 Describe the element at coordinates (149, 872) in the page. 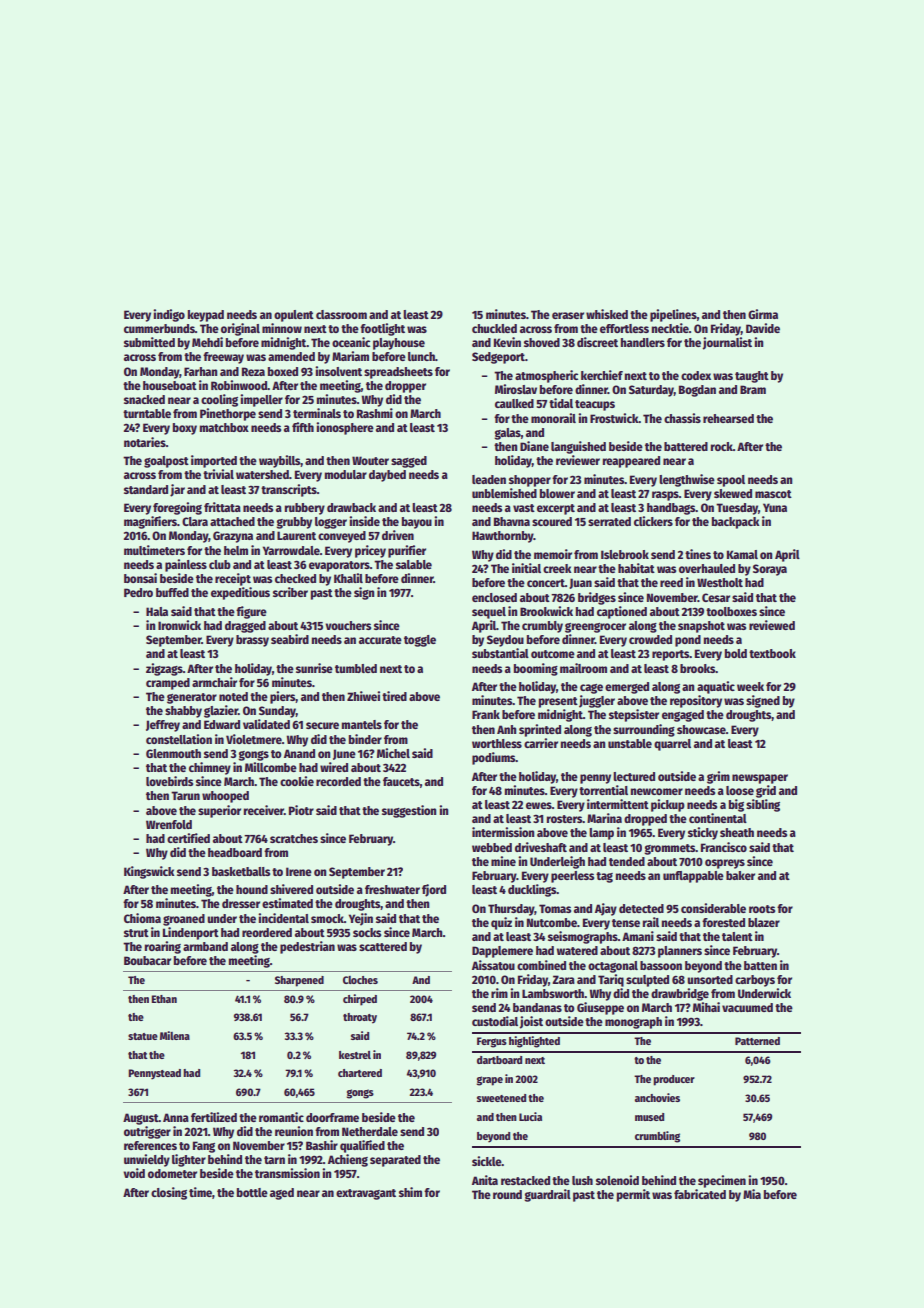

I see `Kingswick` at that location.
